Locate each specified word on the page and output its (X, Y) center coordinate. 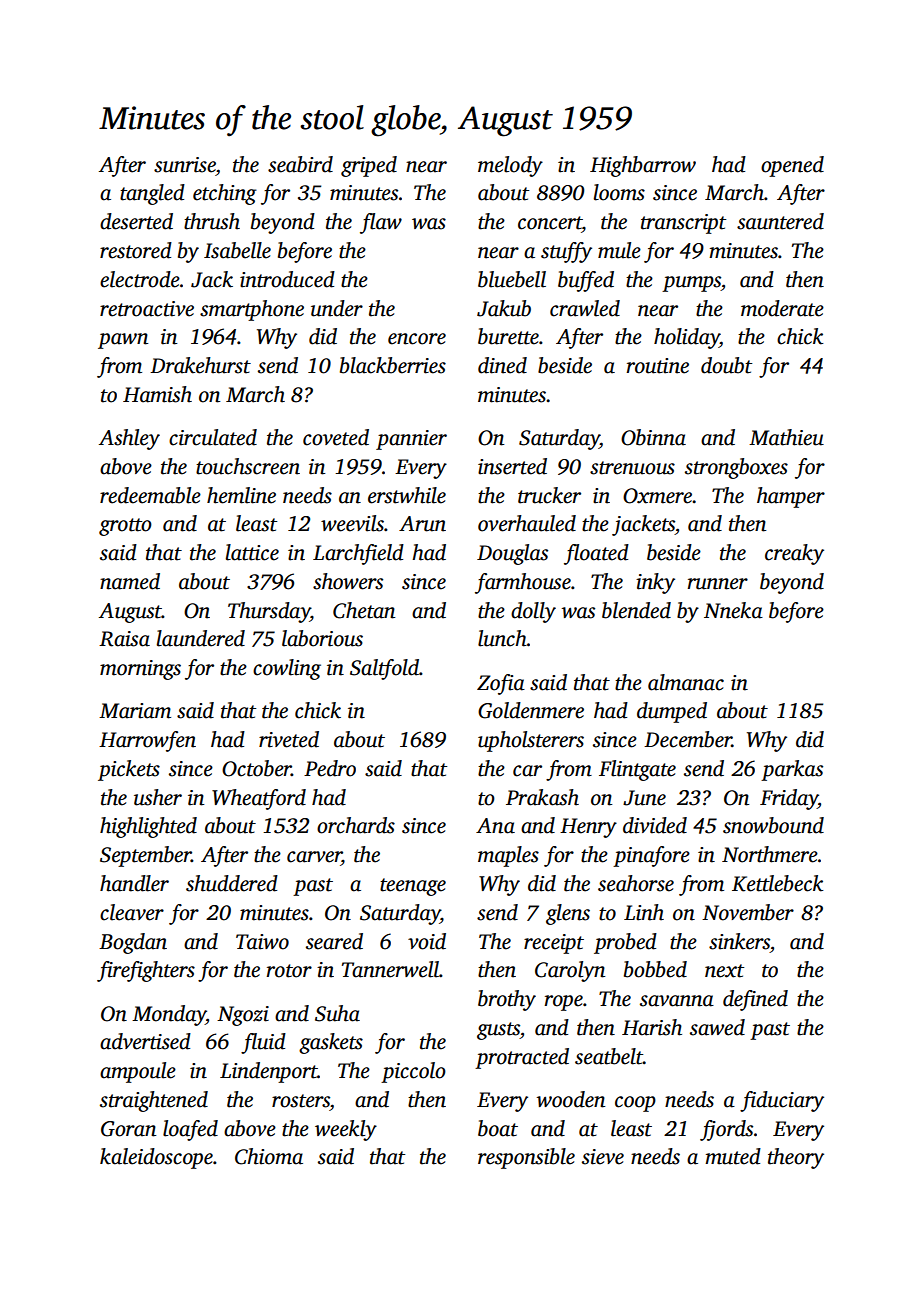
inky (655, 583)
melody (510, 166)
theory (796, 1158)
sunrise (185, 165)
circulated (213, 437)
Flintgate (637, 770)
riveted (289, 739)
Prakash (542, 797)
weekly (346, 1130)
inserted (512, 466)
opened (792, 166)
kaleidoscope (156, 1158)
